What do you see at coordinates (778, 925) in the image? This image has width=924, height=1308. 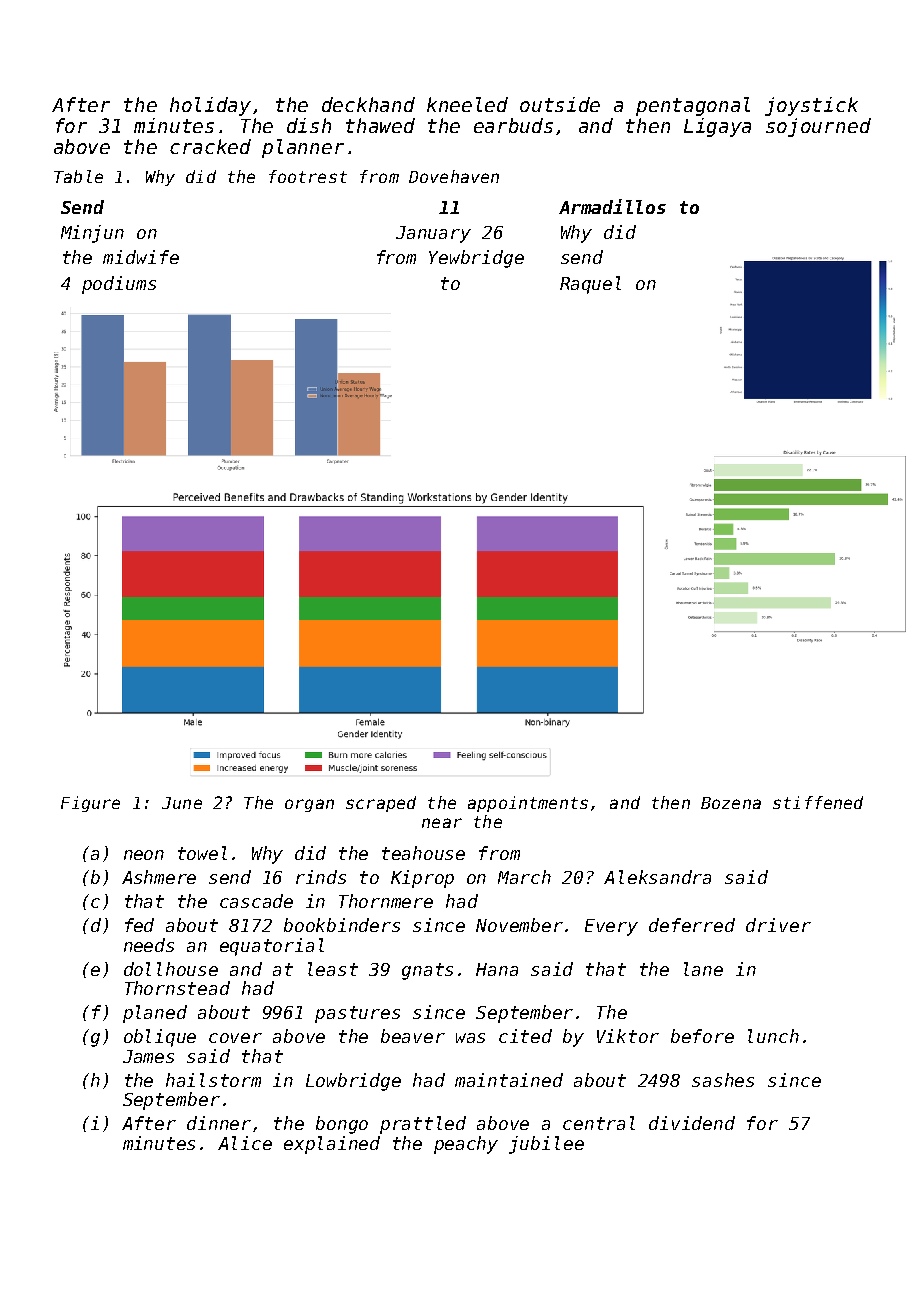 I see `driver` at bounding box center [778, 925].
